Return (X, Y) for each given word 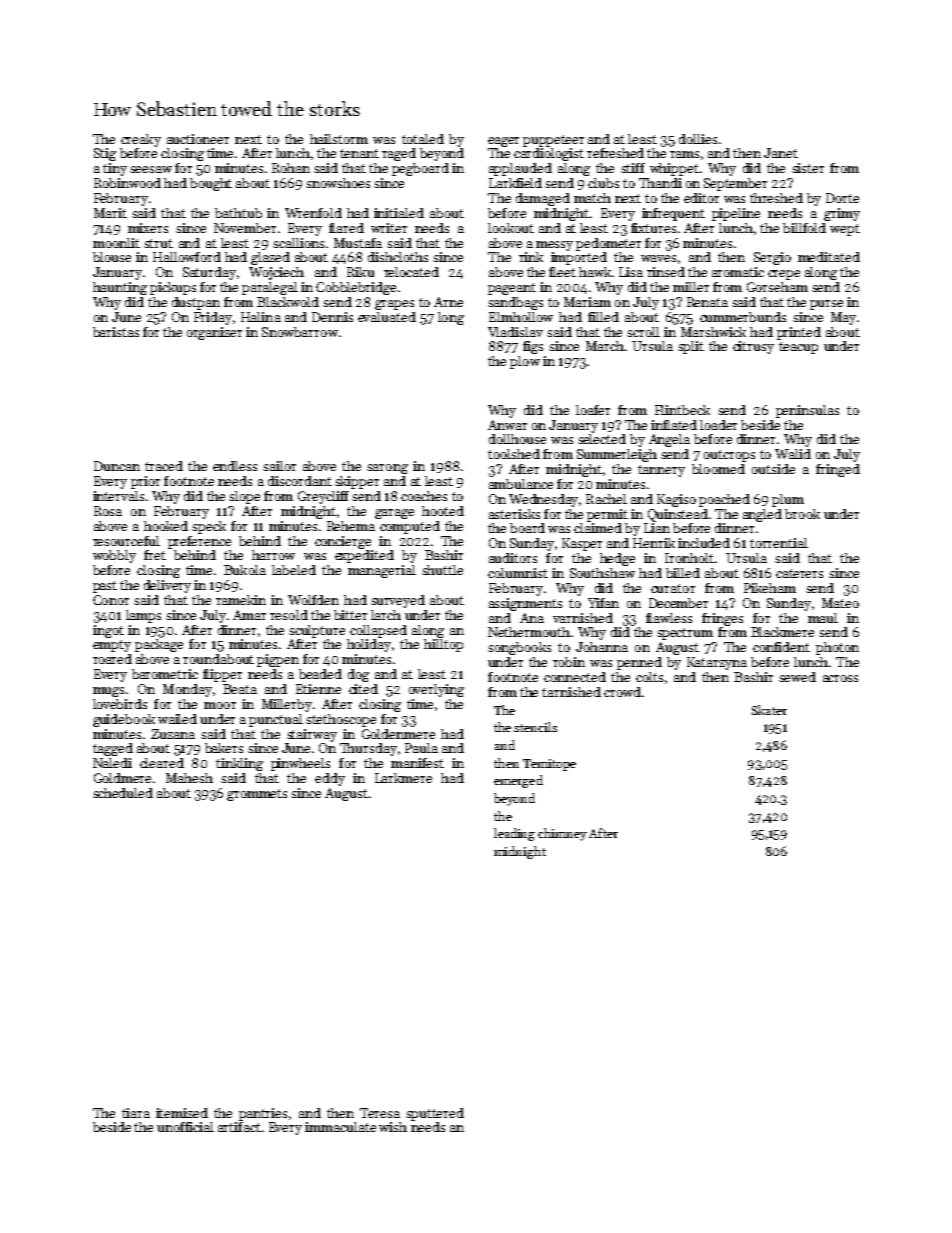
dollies (698, 139)
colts (649, 677)
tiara (136, 1113)
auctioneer (198, 139)
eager (503, 142)
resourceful (126, 541)
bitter (350, 615)
